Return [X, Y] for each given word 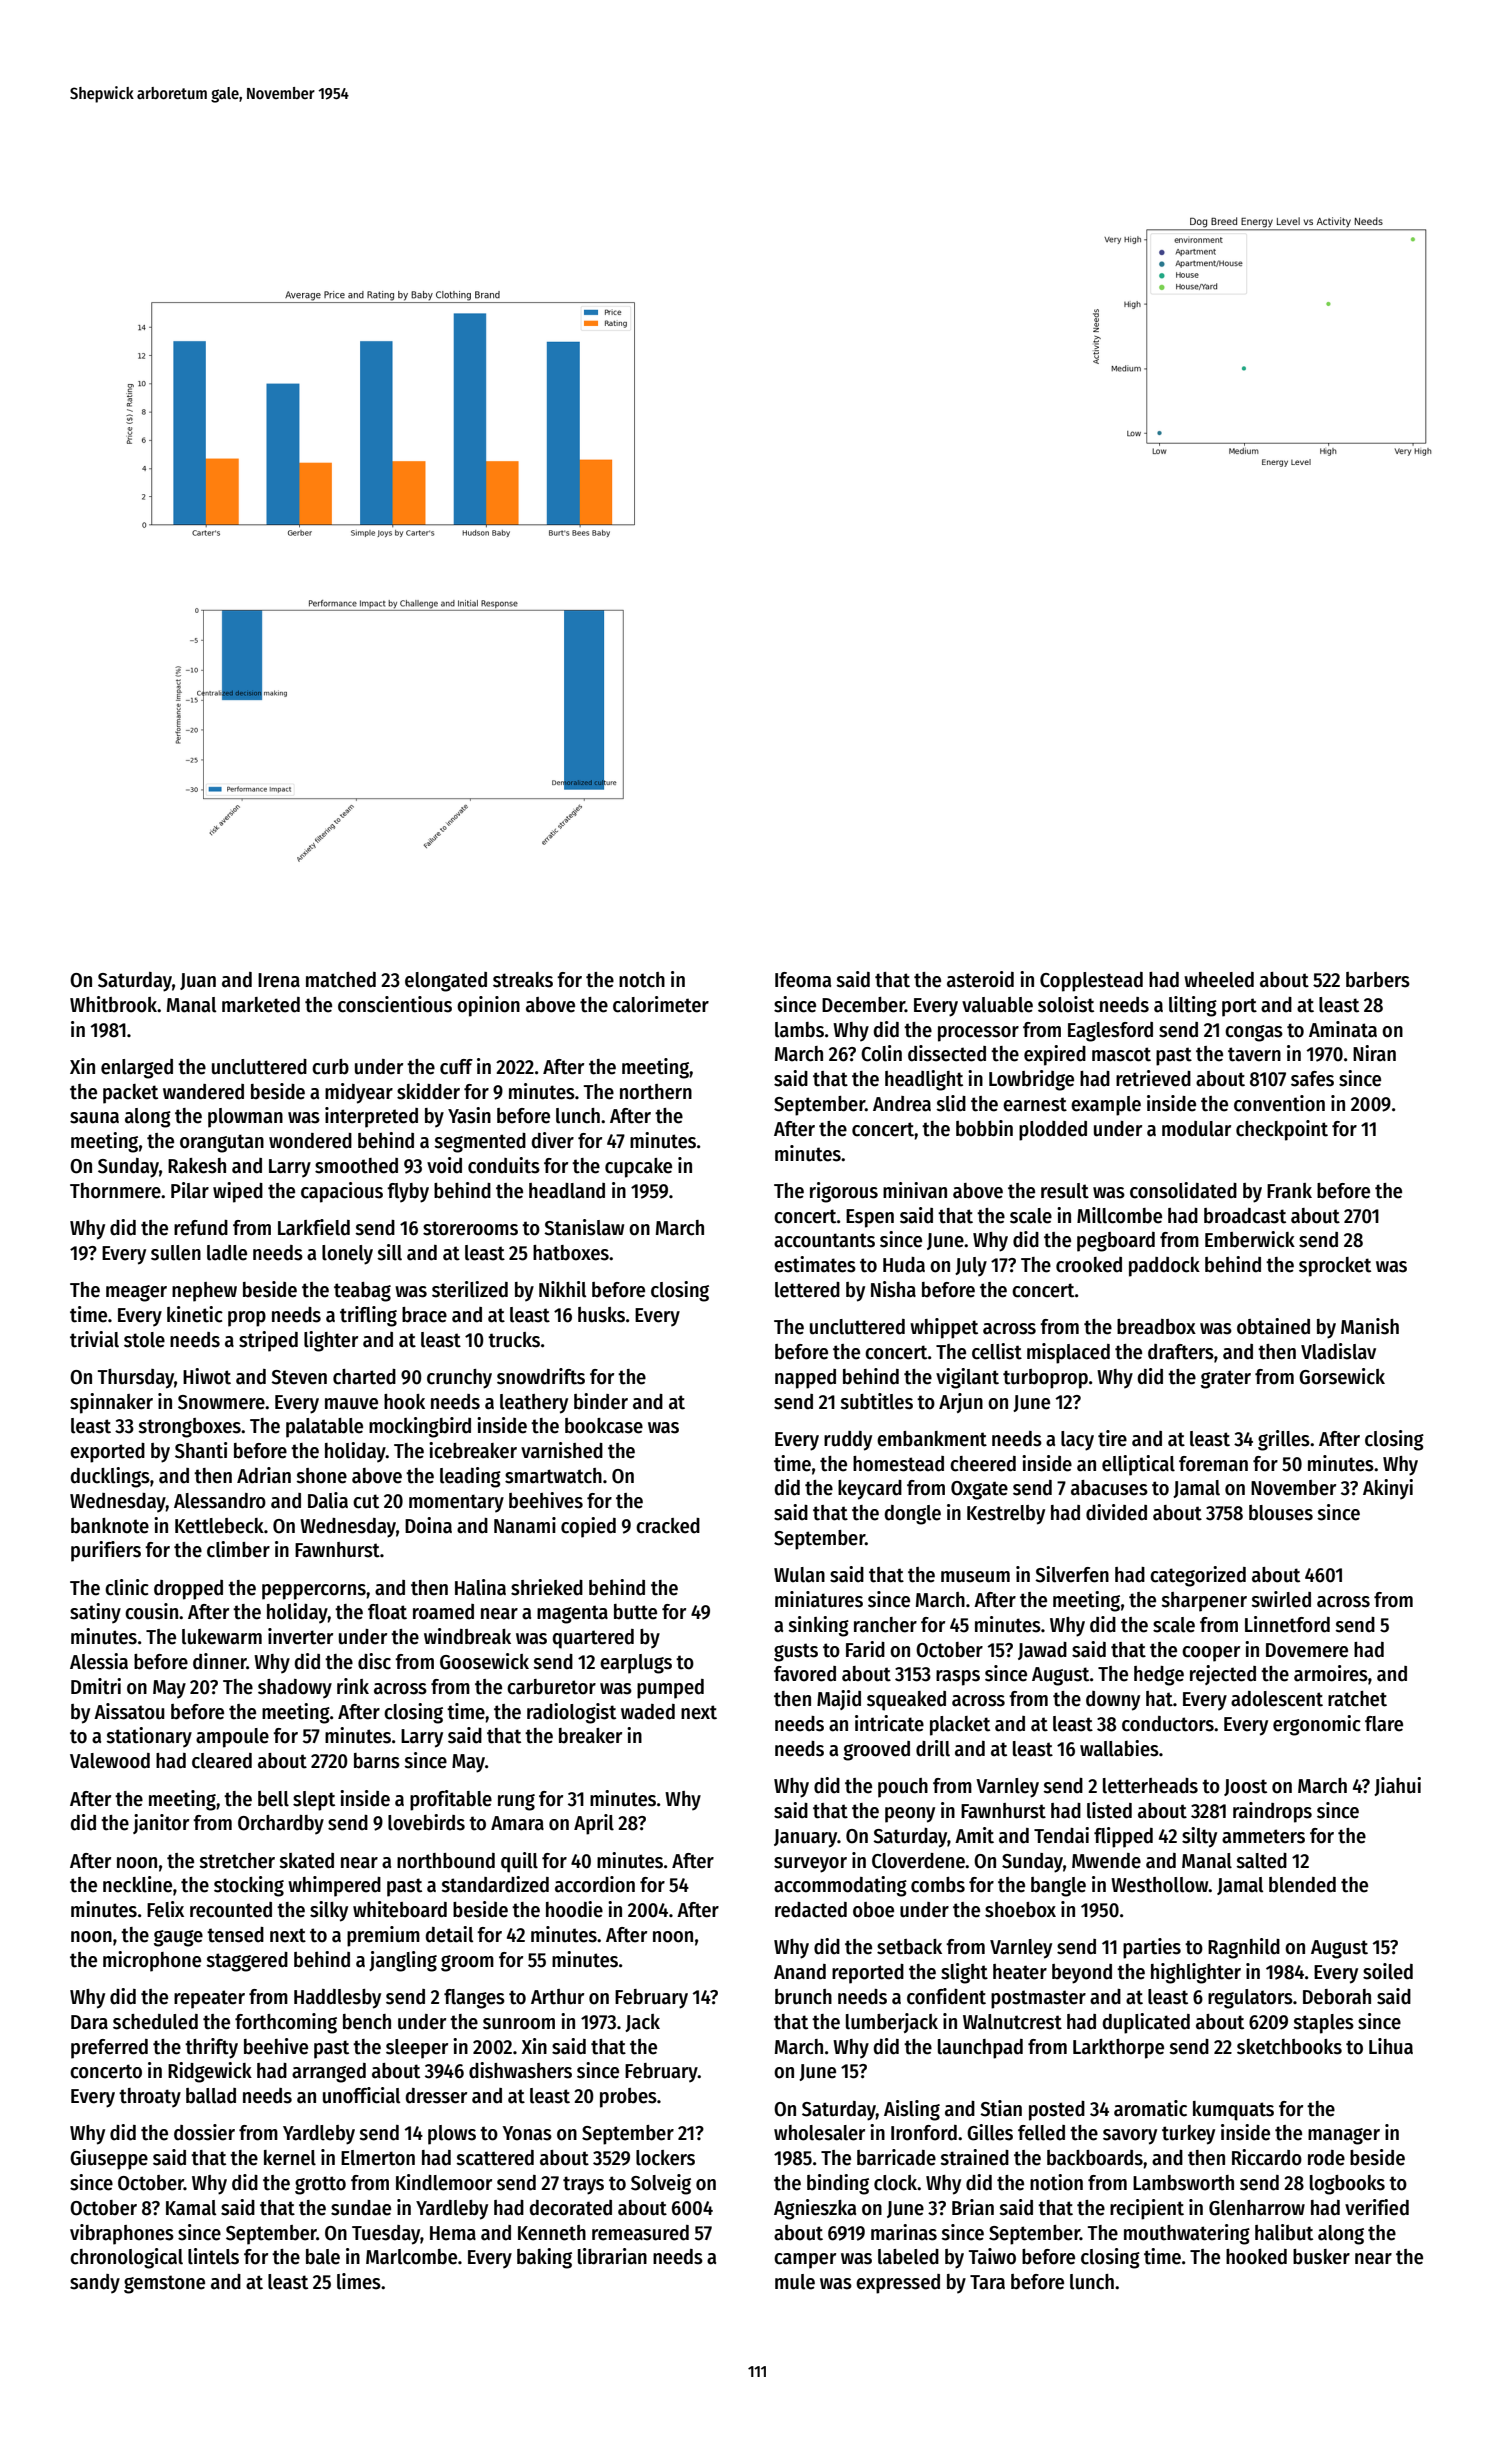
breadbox [1156, 1327]
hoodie [574, 1909]
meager [136, 1293]
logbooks [1347, 2185]
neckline [137, 1884]
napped [805, 1379]
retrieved [1153, 1078]
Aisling [912, 2110]
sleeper [417, 2049]
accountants [824, 1240]
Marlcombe [411, 2257]
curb [330, 1067]
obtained [1273, 1326]
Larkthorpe [1118, 2049]
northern [656, 1092]
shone [321, 1476]
